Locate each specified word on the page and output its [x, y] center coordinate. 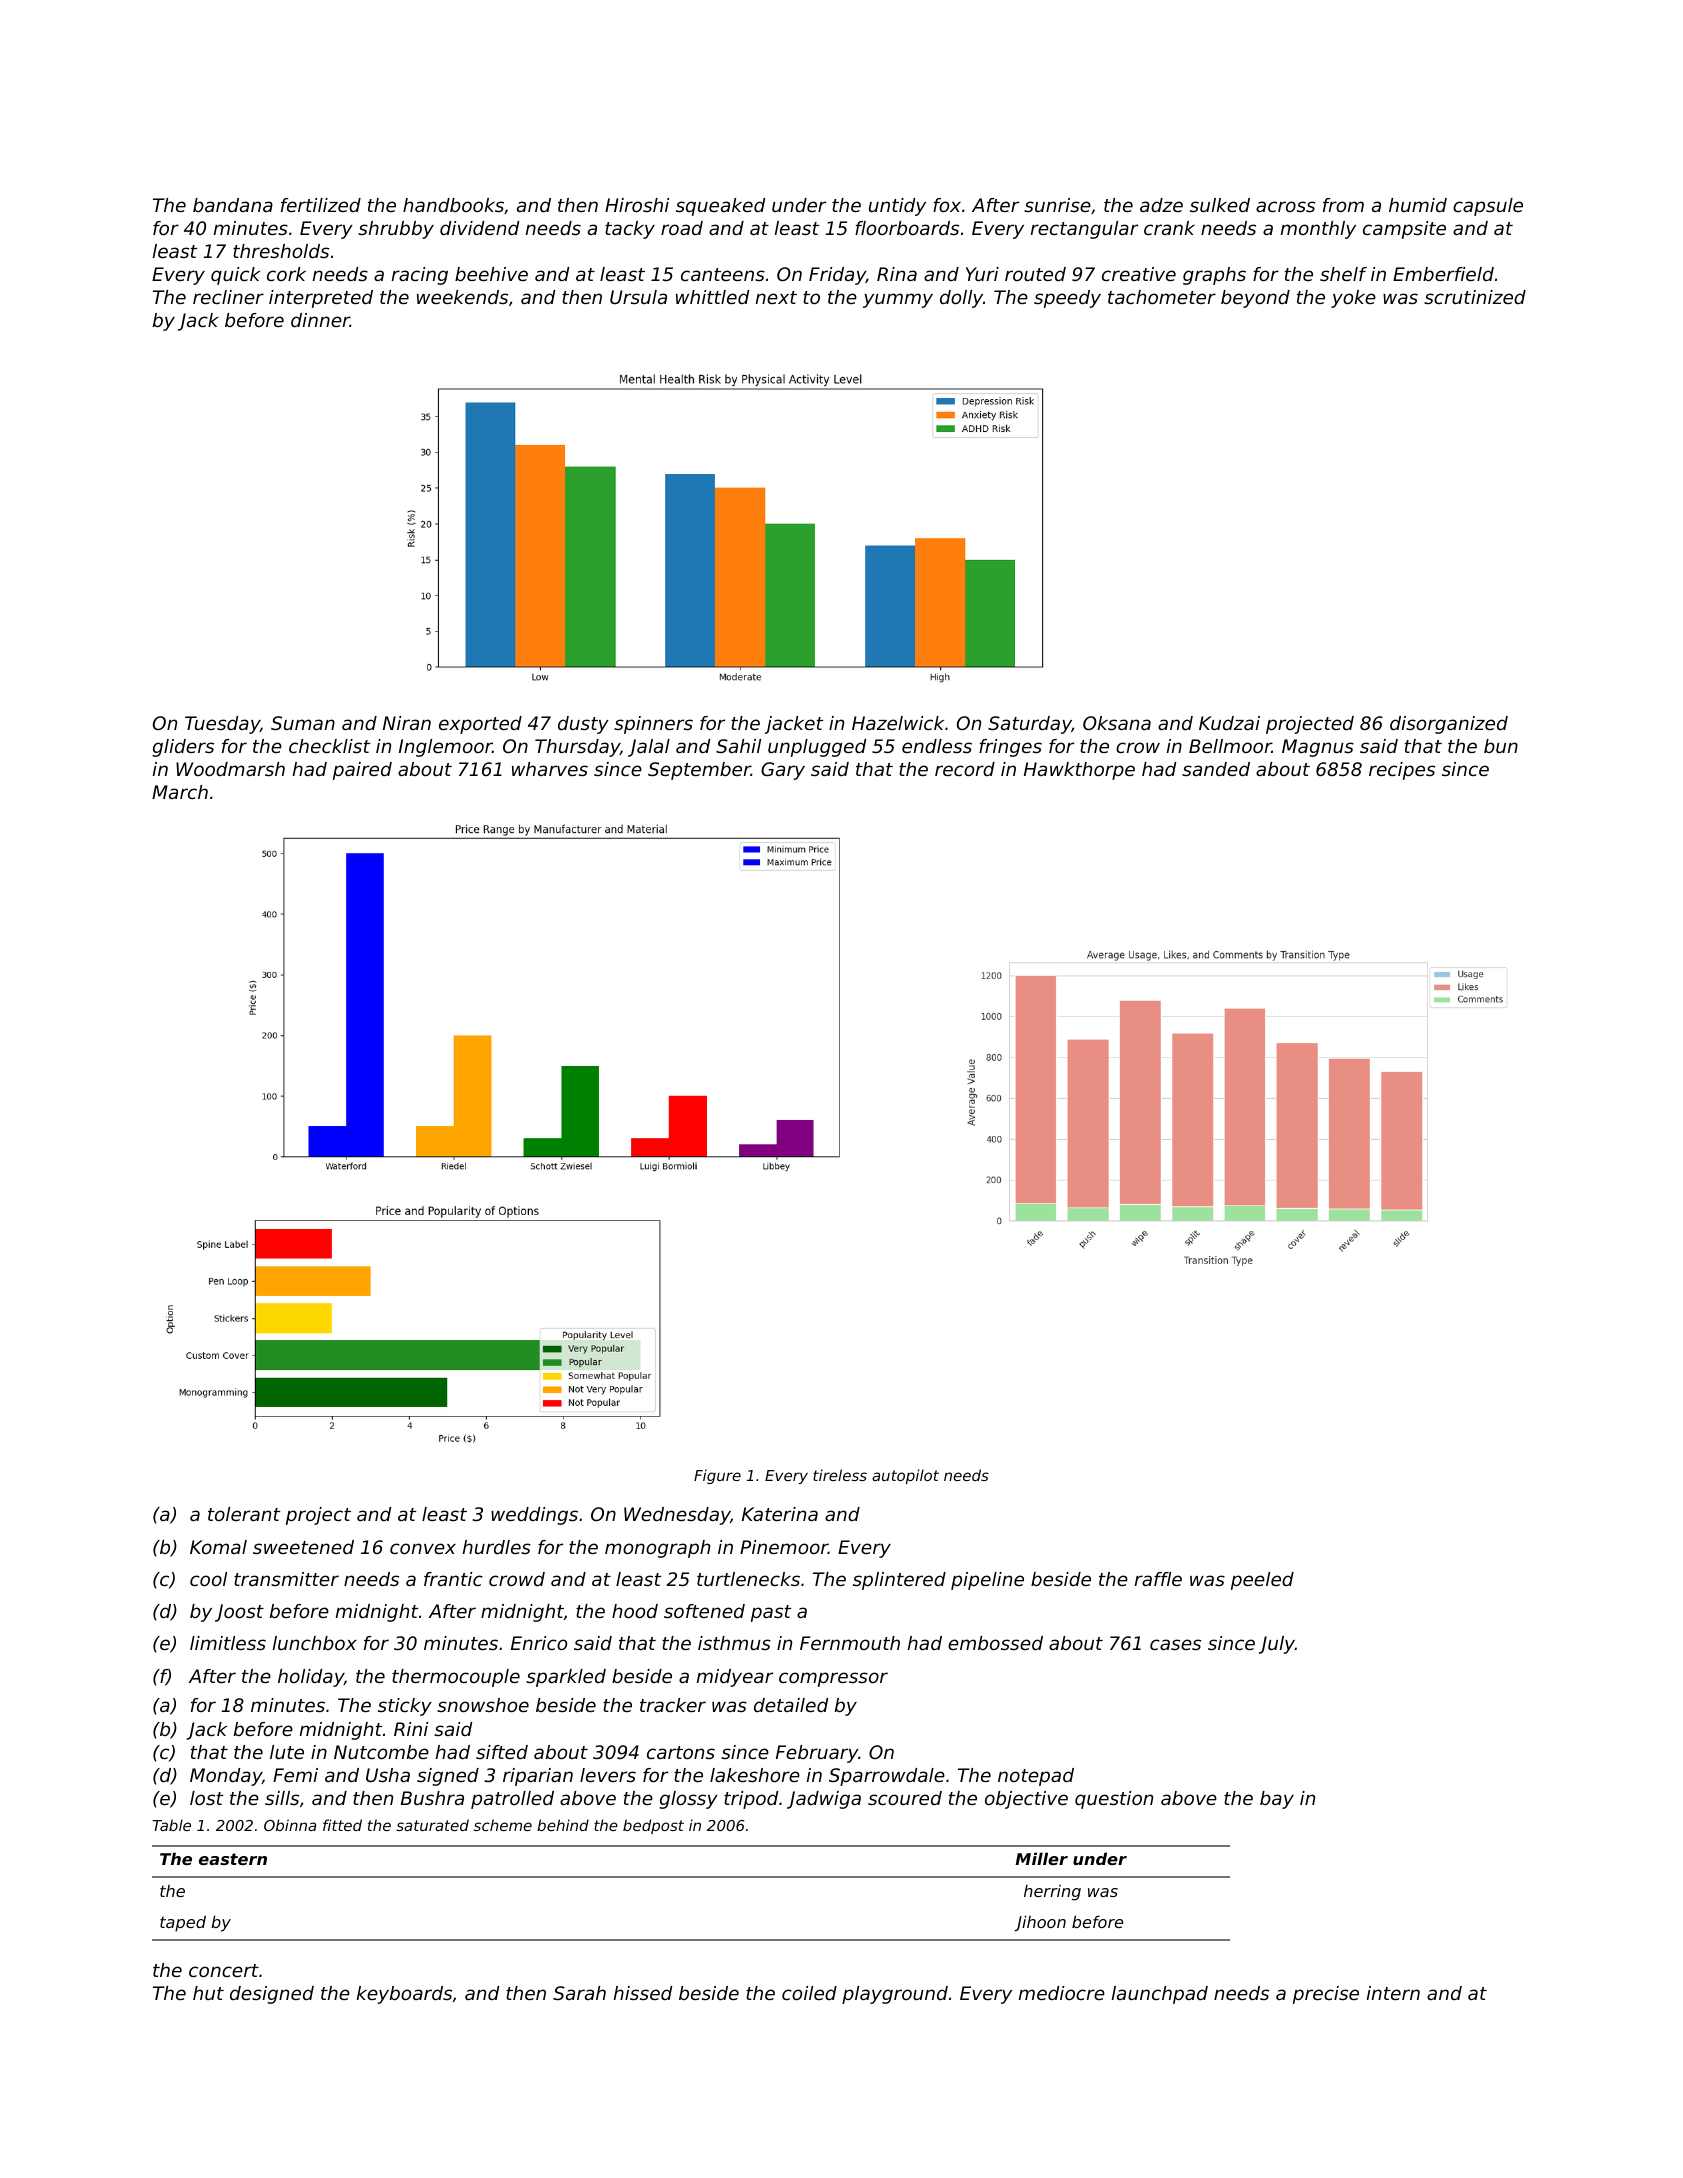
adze [1161, 205]
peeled [1262, 1581]
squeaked [720, 207]
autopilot [905, 1476]
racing [420, 276]
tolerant [244, 1514]
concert [224, 1970]
